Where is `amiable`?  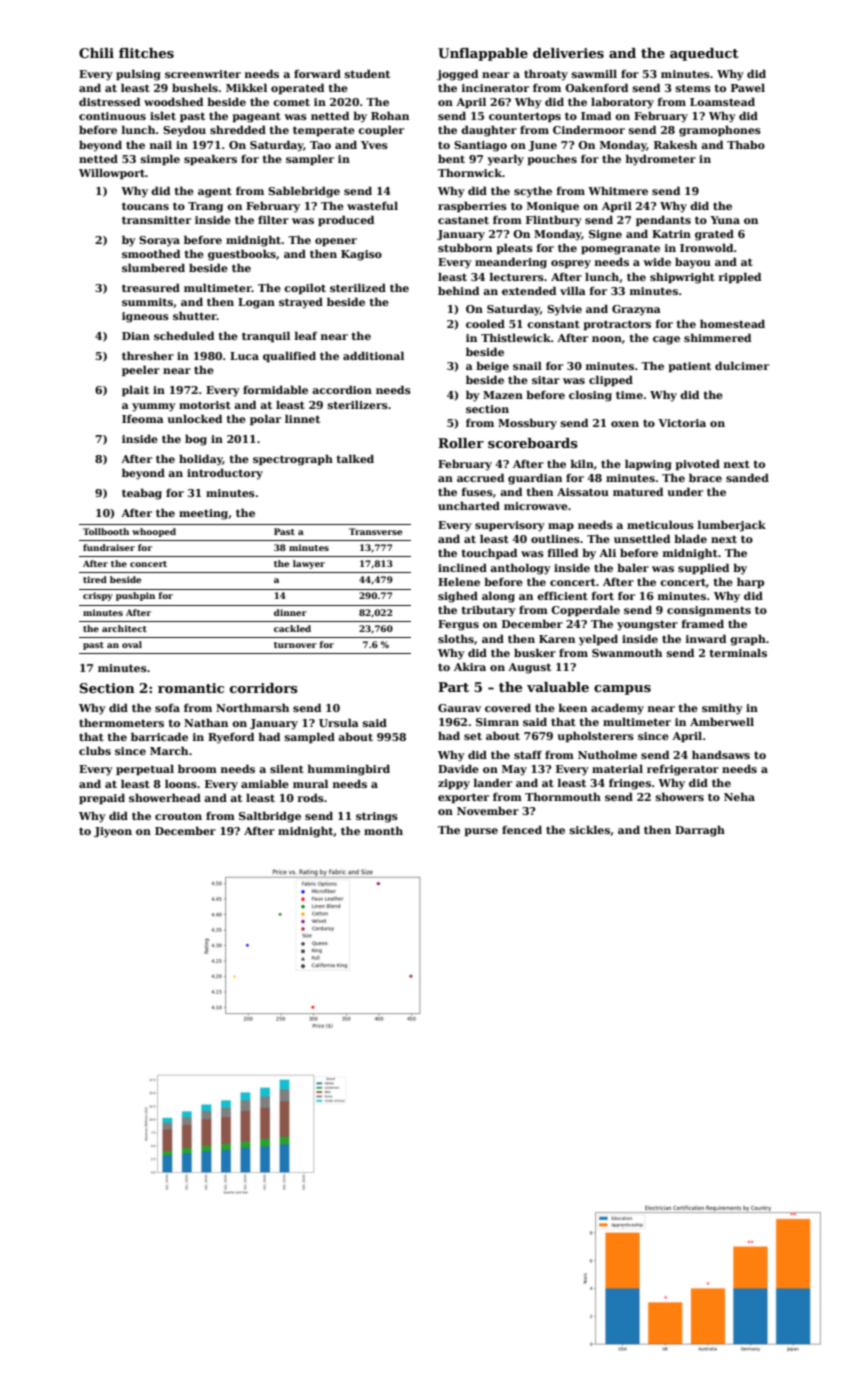 amiable is located at coordinates (265, 783).
